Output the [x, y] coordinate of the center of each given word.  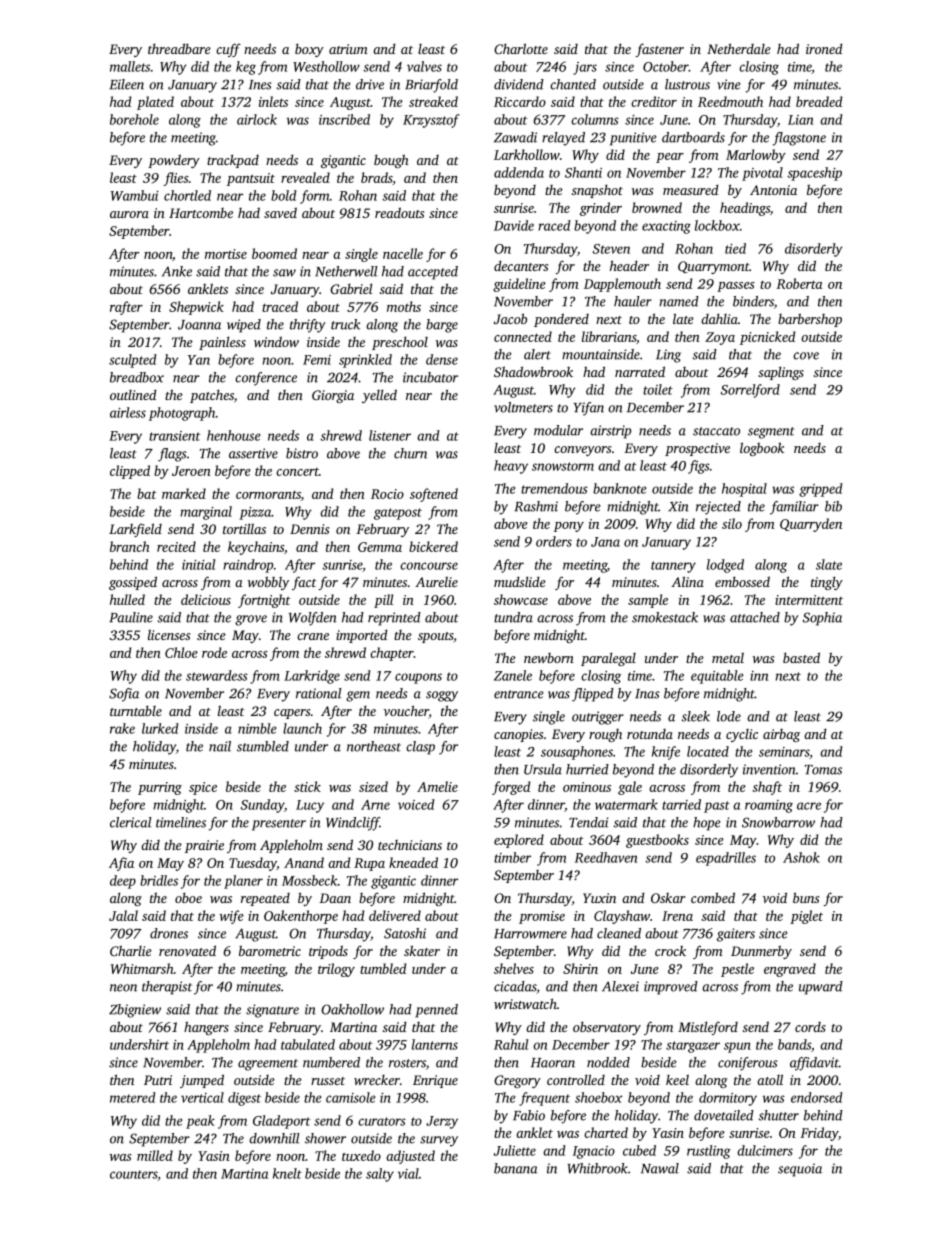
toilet [658, 389]
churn [410, 453]
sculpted [133, 361]
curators [382, 1121]
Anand [304, 862]
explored [519, 841]
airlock [257, 119]
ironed [824, 48]
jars [585, 68]
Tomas [823, 770]
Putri [158, 1080]
